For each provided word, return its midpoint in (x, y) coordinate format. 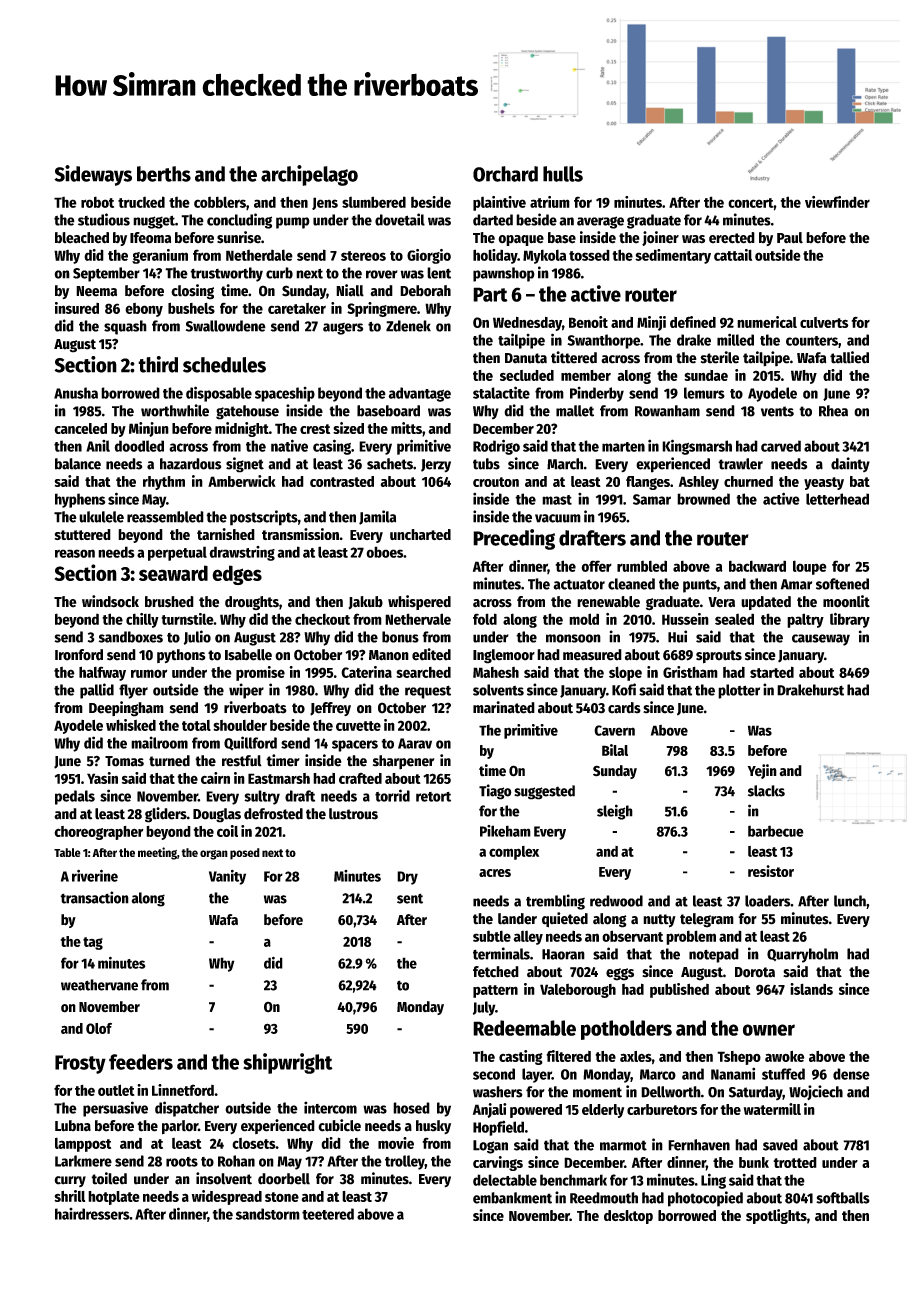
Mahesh (496, 672)
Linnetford (183, 1090)
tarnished (226, 534)
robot (97, 202)
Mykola (544, 256)
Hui (677, 636)
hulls (563, 174)
